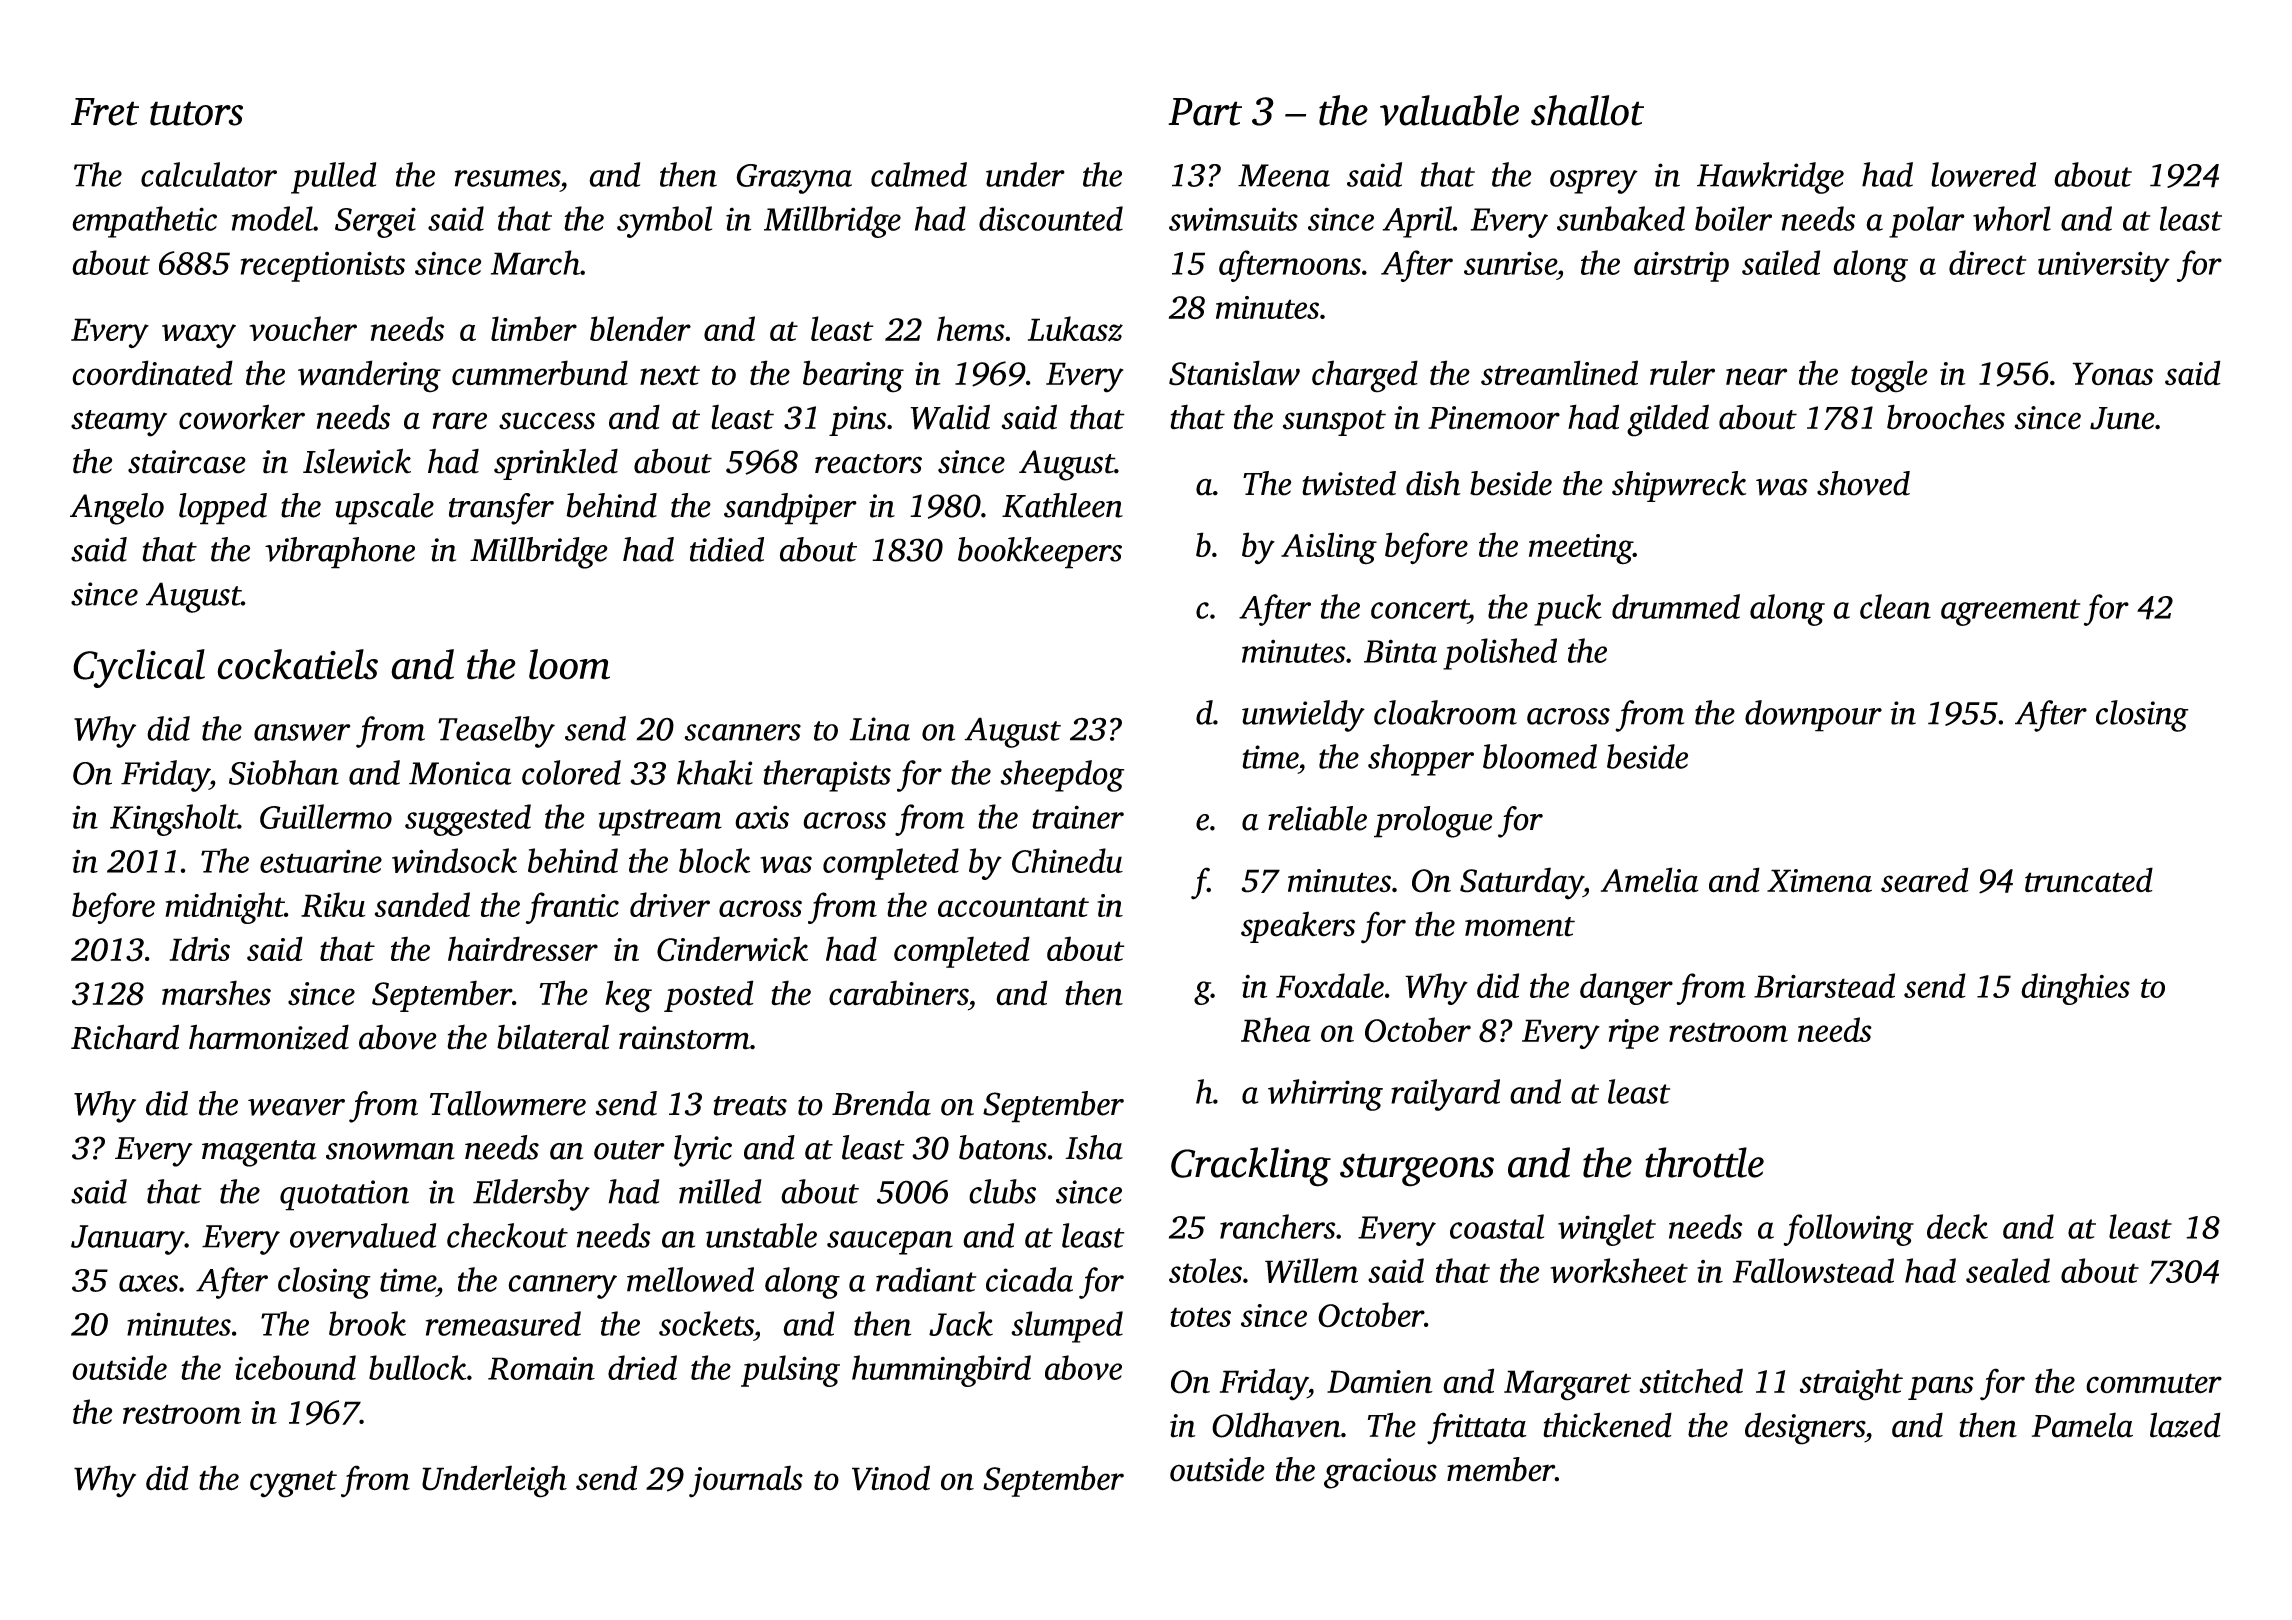 The width and height of the image is (2292, 1620). What do you see at coordinates (200, 948) in the image?
I see `Idris` at bounding box center [200, 948].
